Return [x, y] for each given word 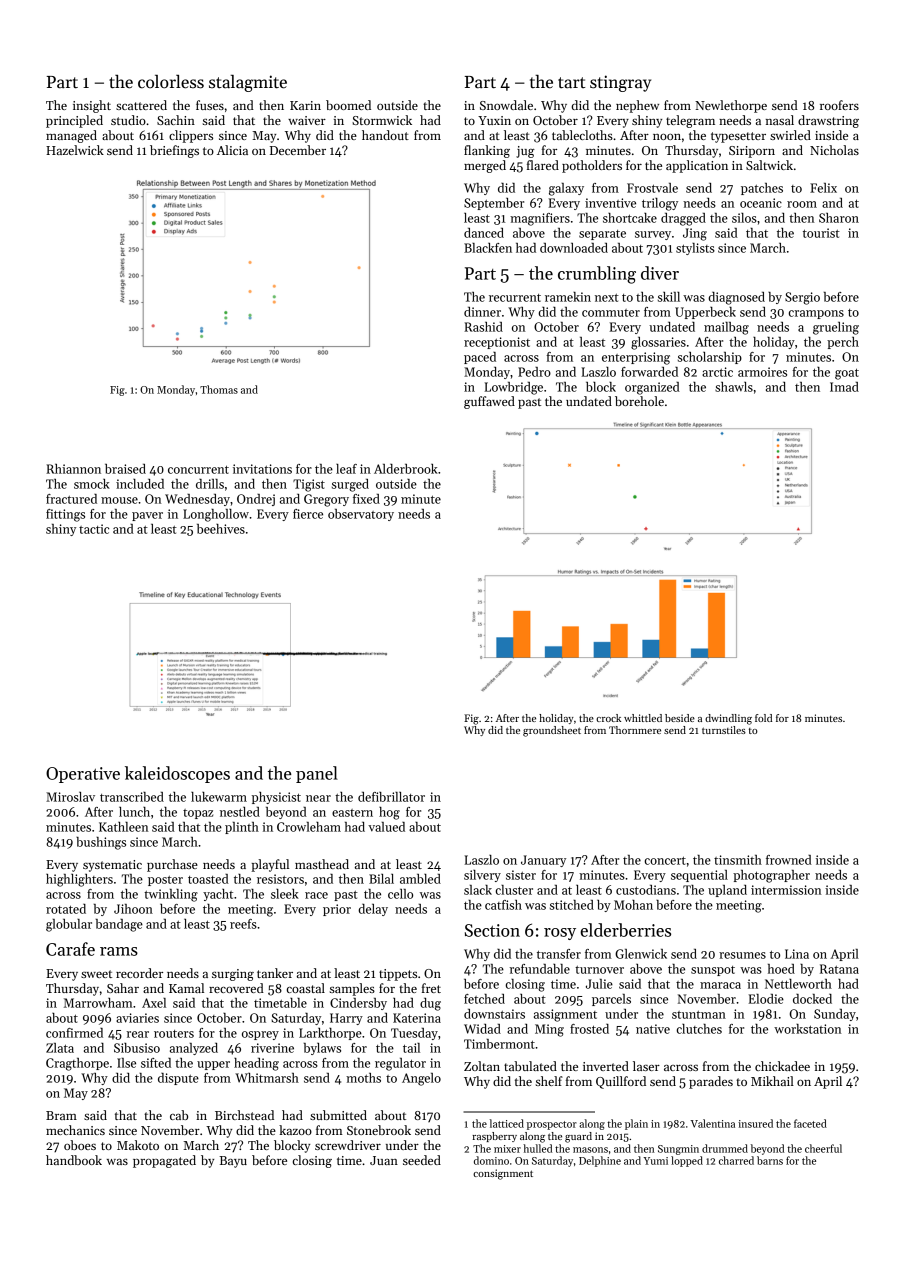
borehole [639, 401]
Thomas [219, 389]
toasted [208, 879]
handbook [74, 1160]
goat [847, 374]
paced [480, 358]
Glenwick [641, 954]
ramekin [568, 297]
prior [337, 910]
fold [763, 718]
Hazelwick [75, 150]
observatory [361, 515]
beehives [221, 529]
